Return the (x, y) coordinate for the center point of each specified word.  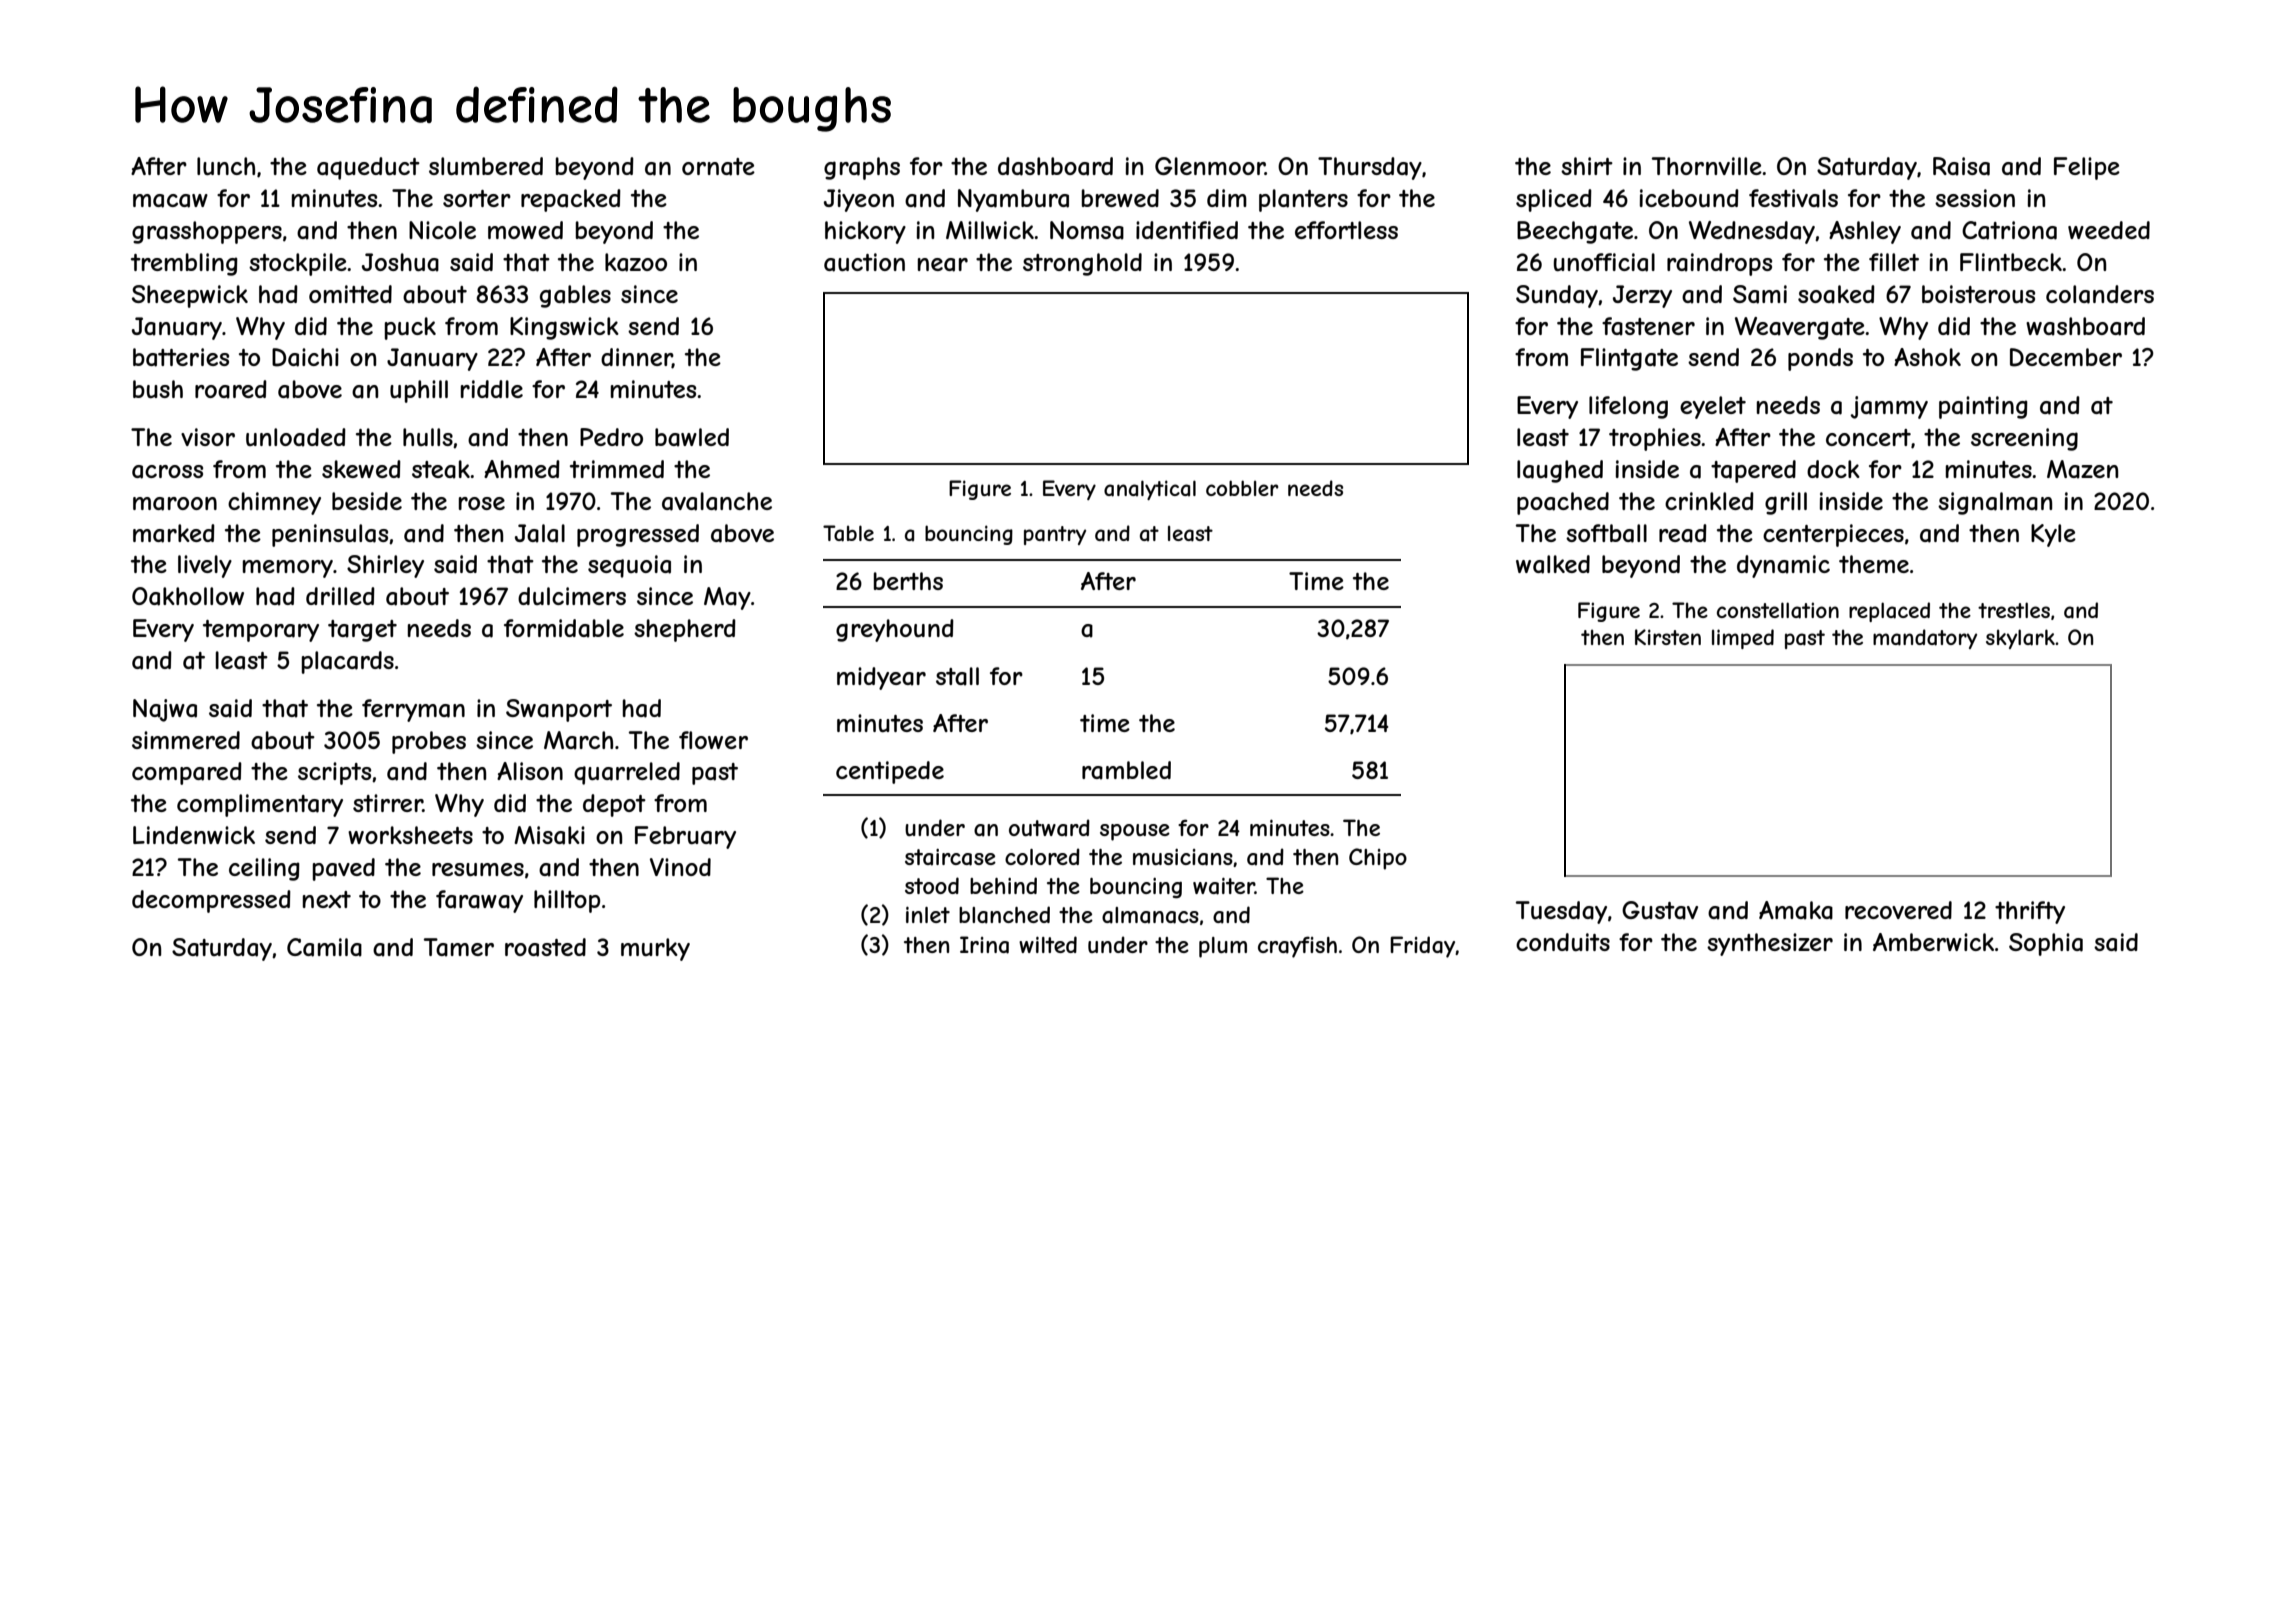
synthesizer (1770, 944)
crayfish (1297, 947)
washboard (2085, 326)
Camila (324, 947)
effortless (1346, 230)
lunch (226, 166)
